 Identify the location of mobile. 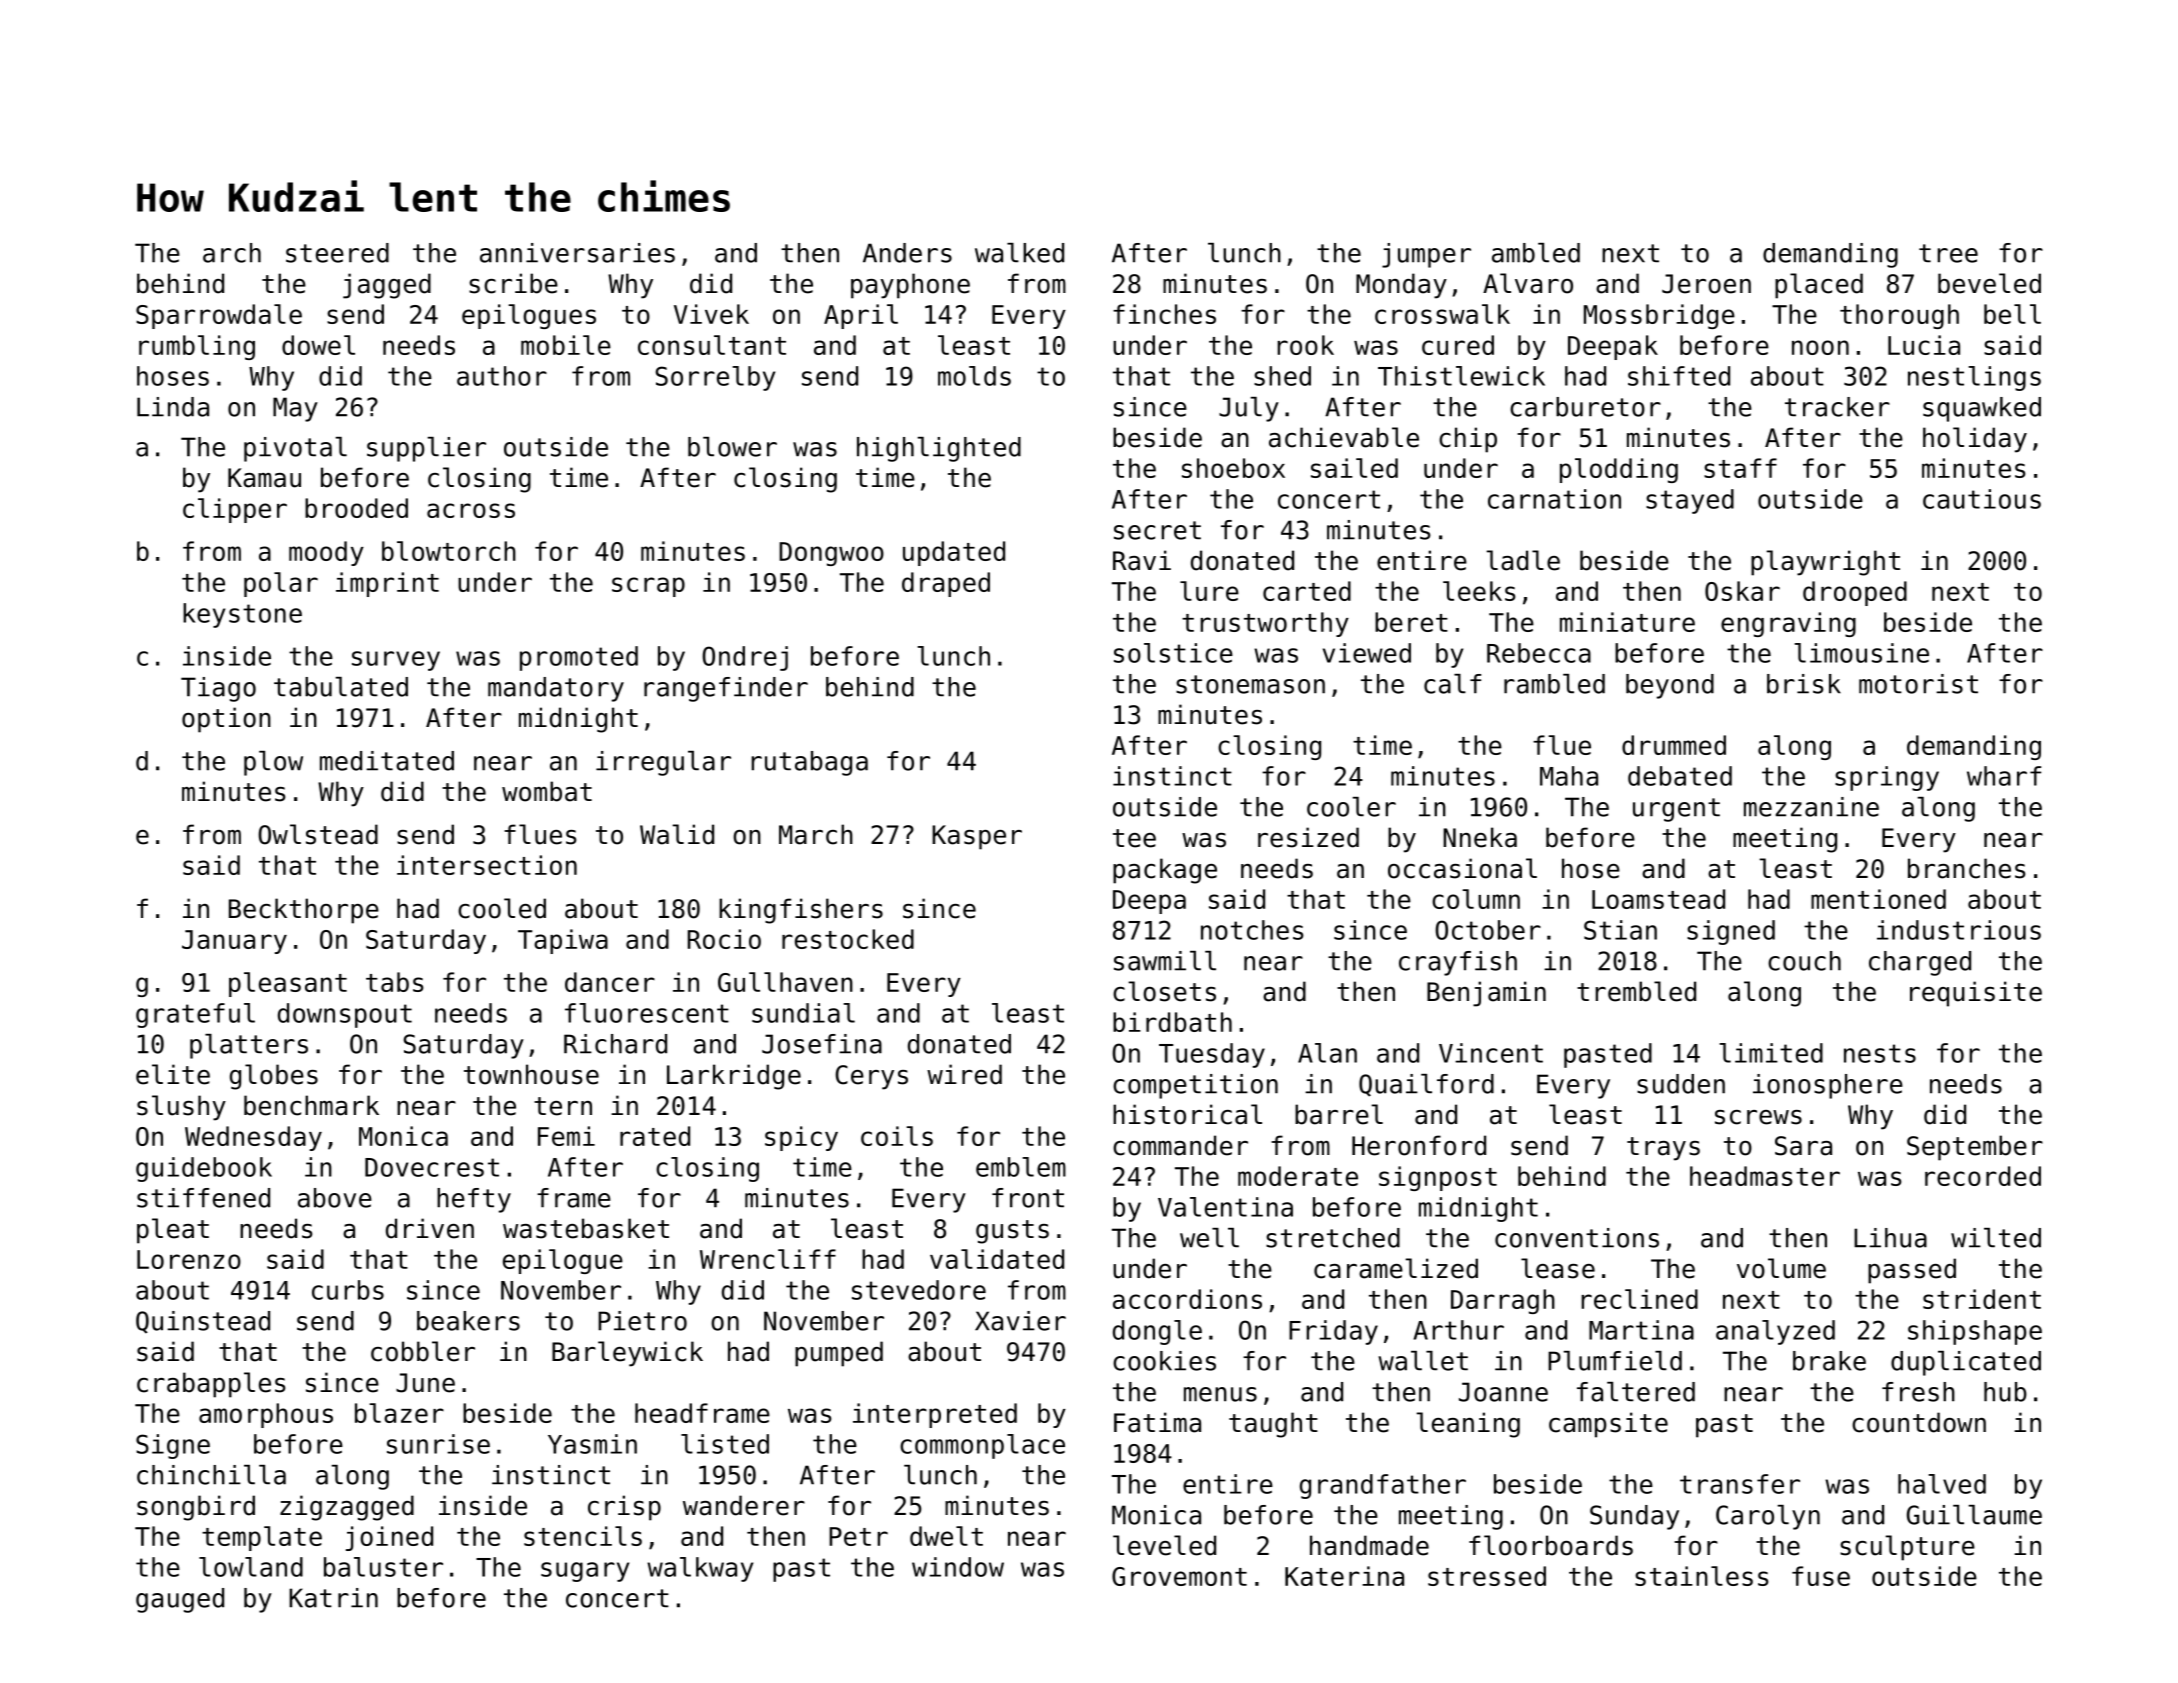
(566, 345).
